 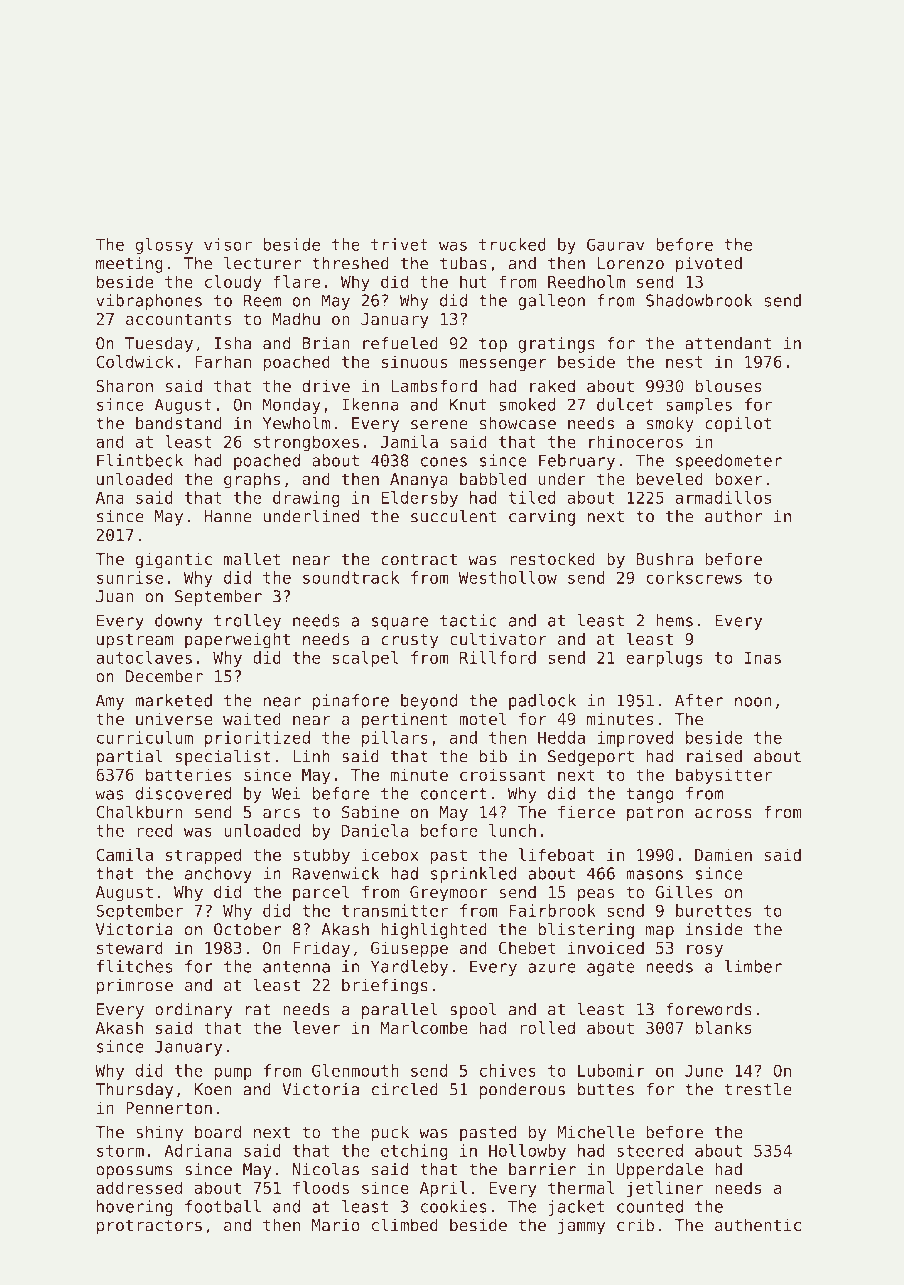 I want to click on tubas, so click(x=463, y=263).
